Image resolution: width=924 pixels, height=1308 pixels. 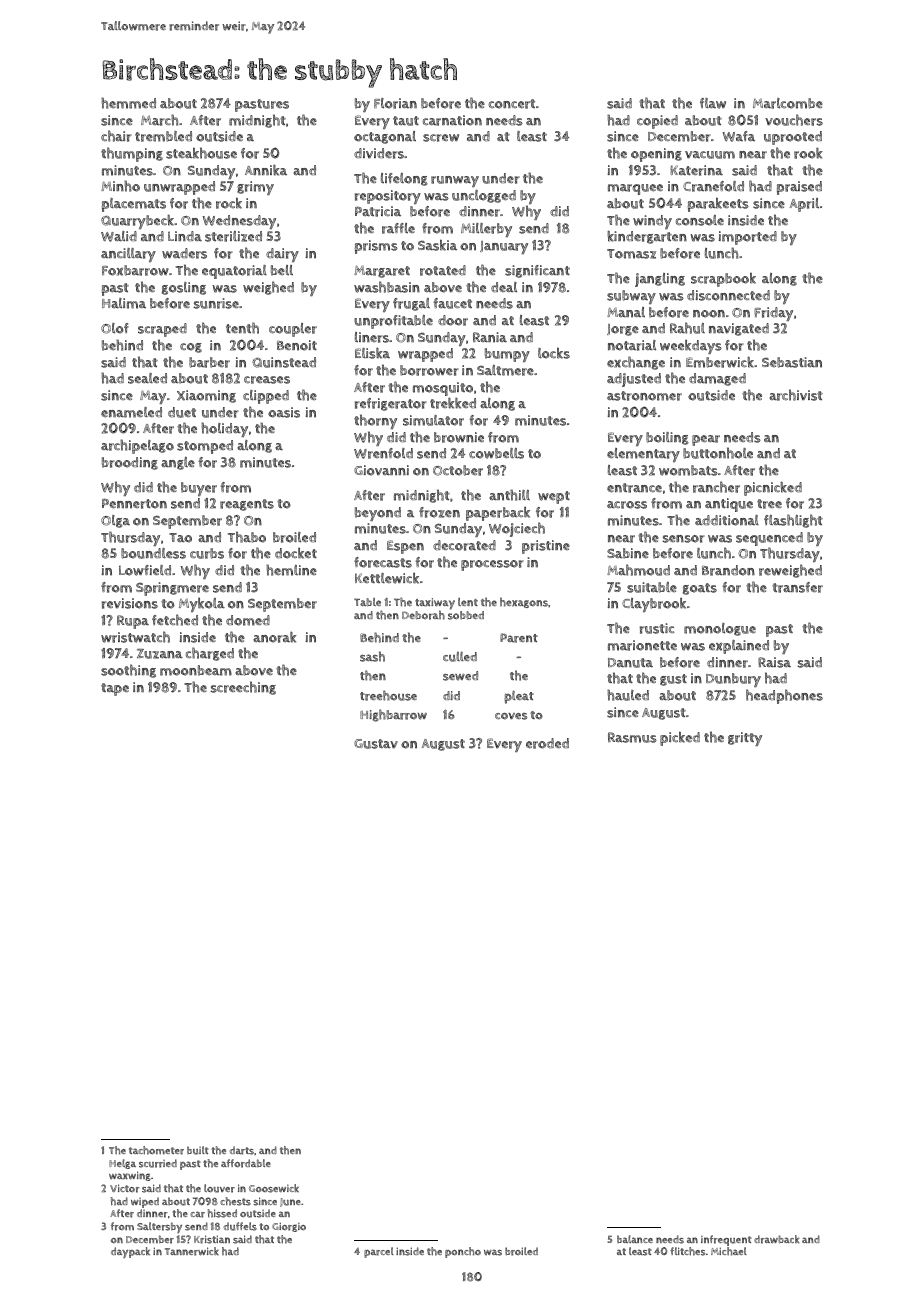 I want to click on gritty, so click(x=745, y=739).
